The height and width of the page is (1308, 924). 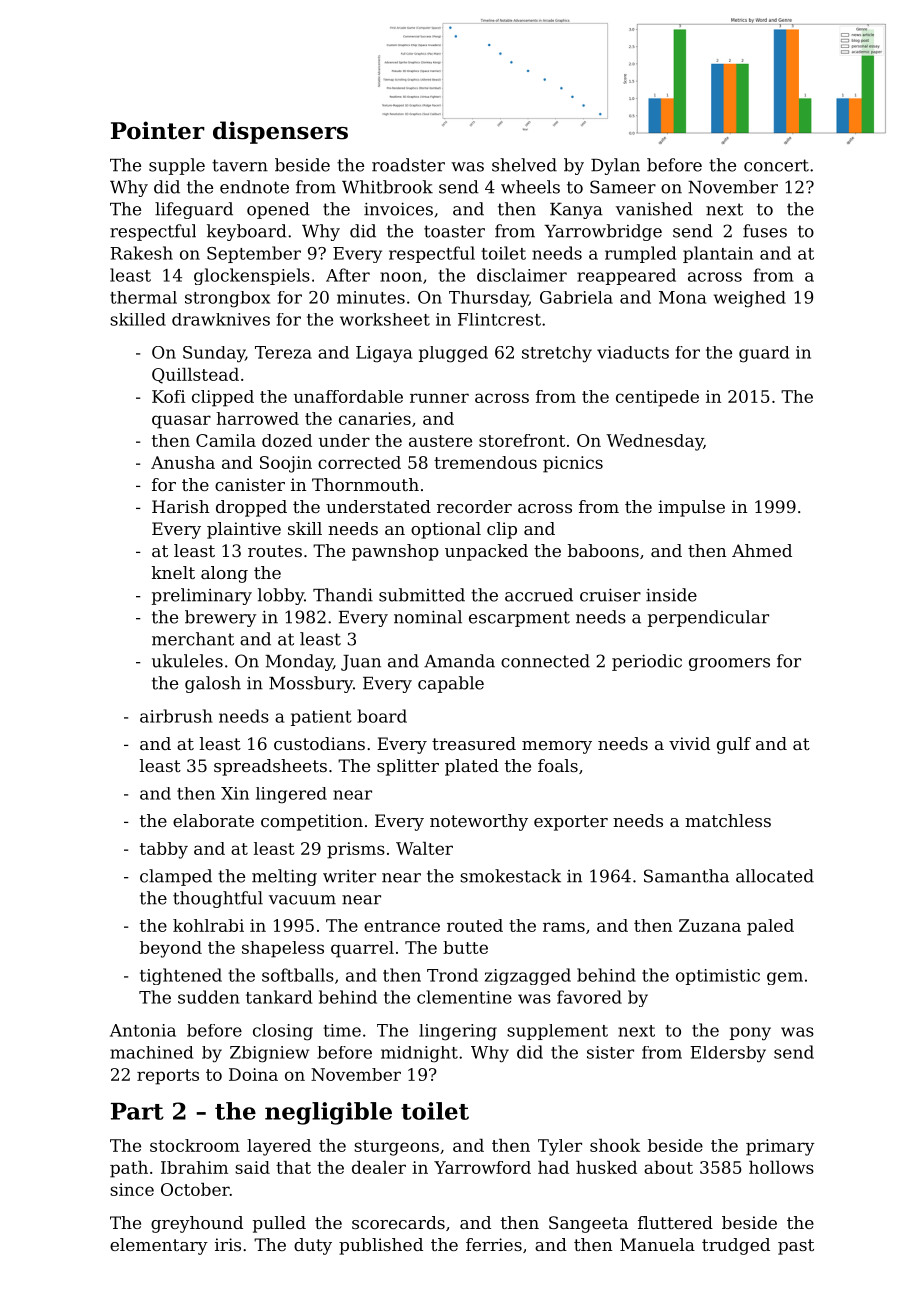 I want to click on rams, so click(x=564, y=927).
